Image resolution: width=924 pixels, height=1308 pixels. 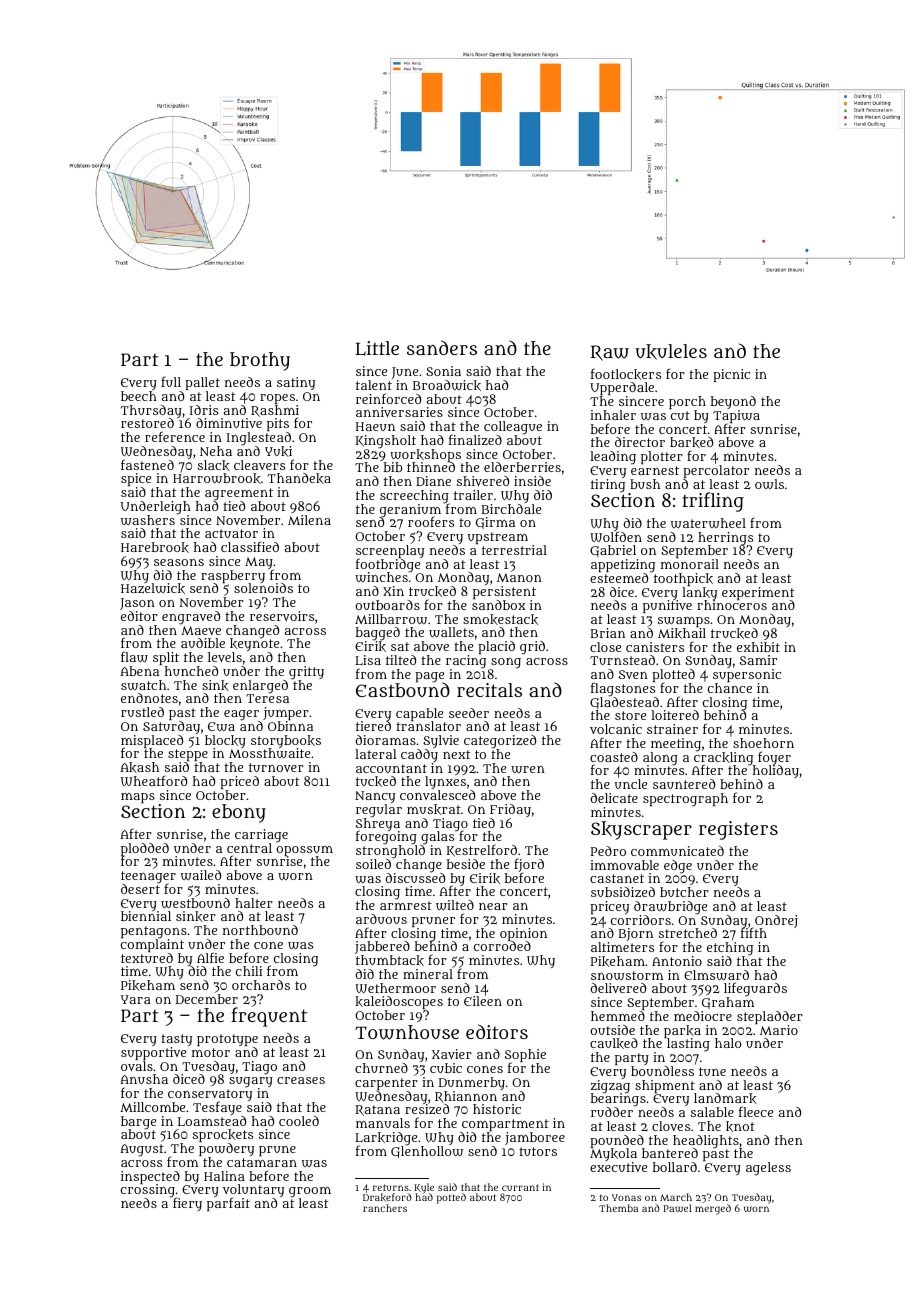 I want to click on ageless, so click(x=768, y=1169).
